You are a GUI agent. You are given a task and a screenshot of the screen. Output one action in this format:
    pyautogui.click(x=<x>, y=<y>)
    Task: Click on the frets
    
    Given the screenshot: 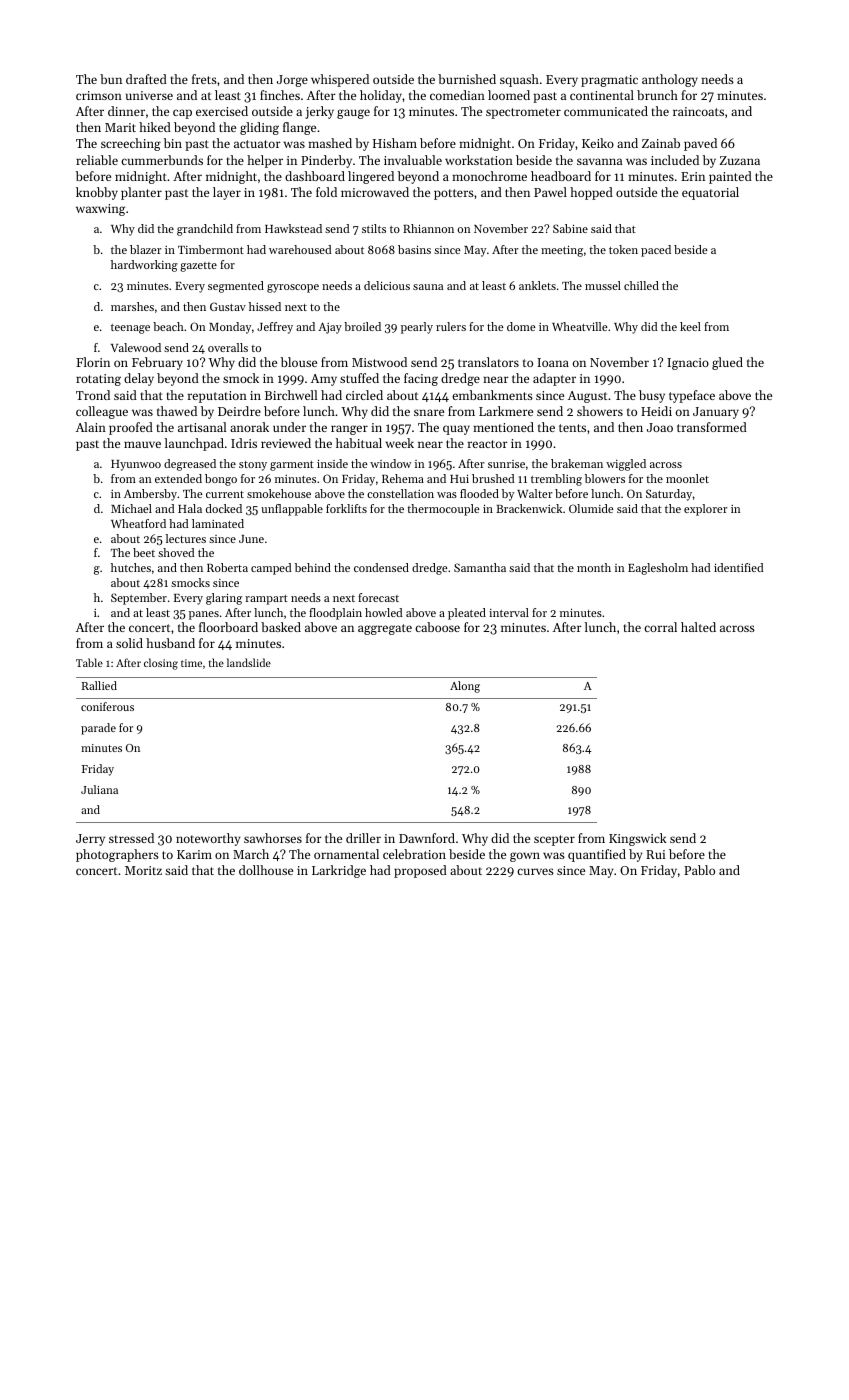 What is the action you would take?
    pyautogui.click(x=204, y=79)
